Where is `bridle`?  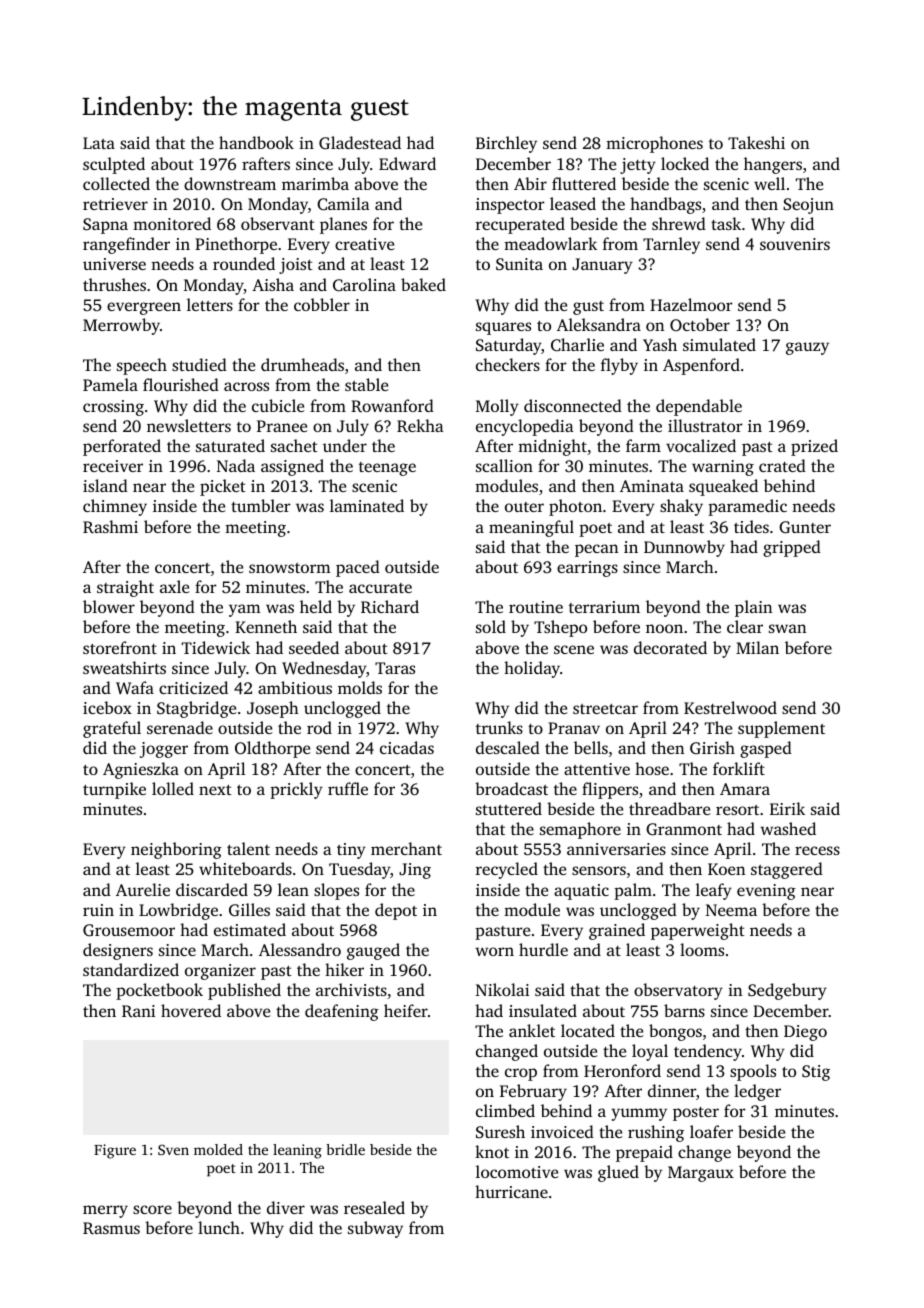 bridle is located at coordinates (345, 1149).
